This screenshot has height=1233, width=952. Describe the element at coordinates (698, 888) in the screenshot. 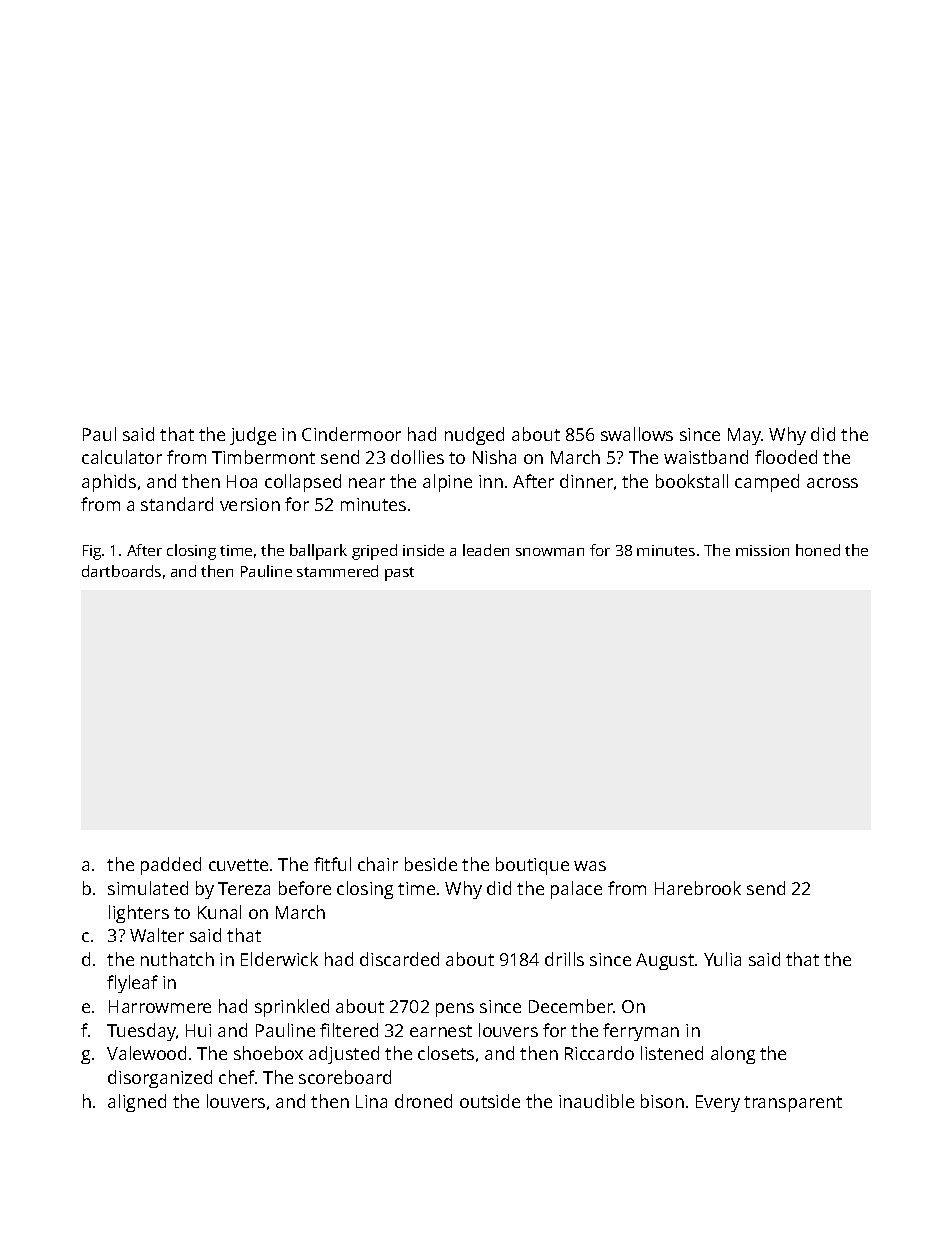

I see `Harebrook` at that location.
